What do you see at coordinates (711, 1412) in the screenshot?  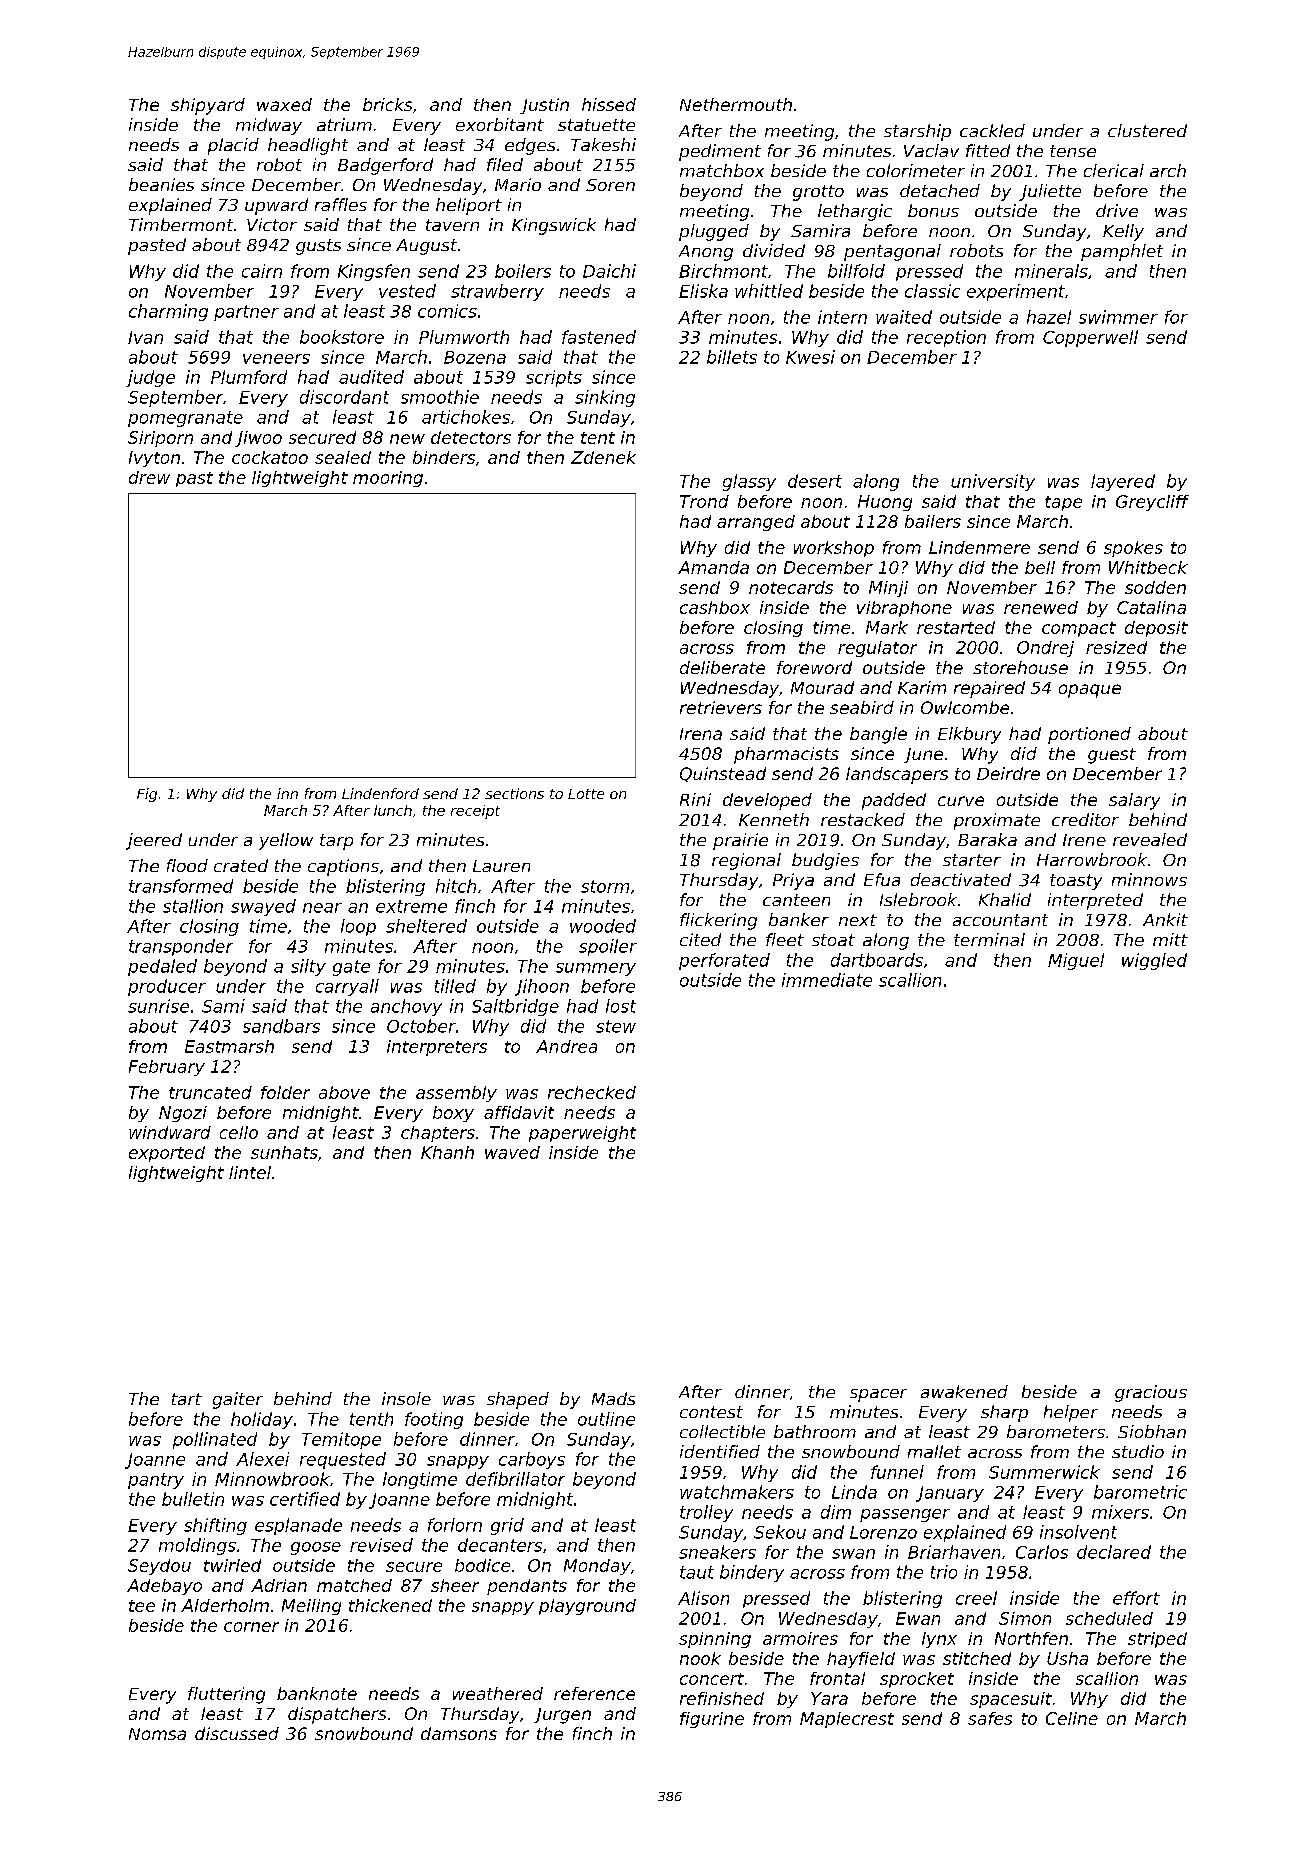 I see `contest` at bounding box center [711, 1412].
